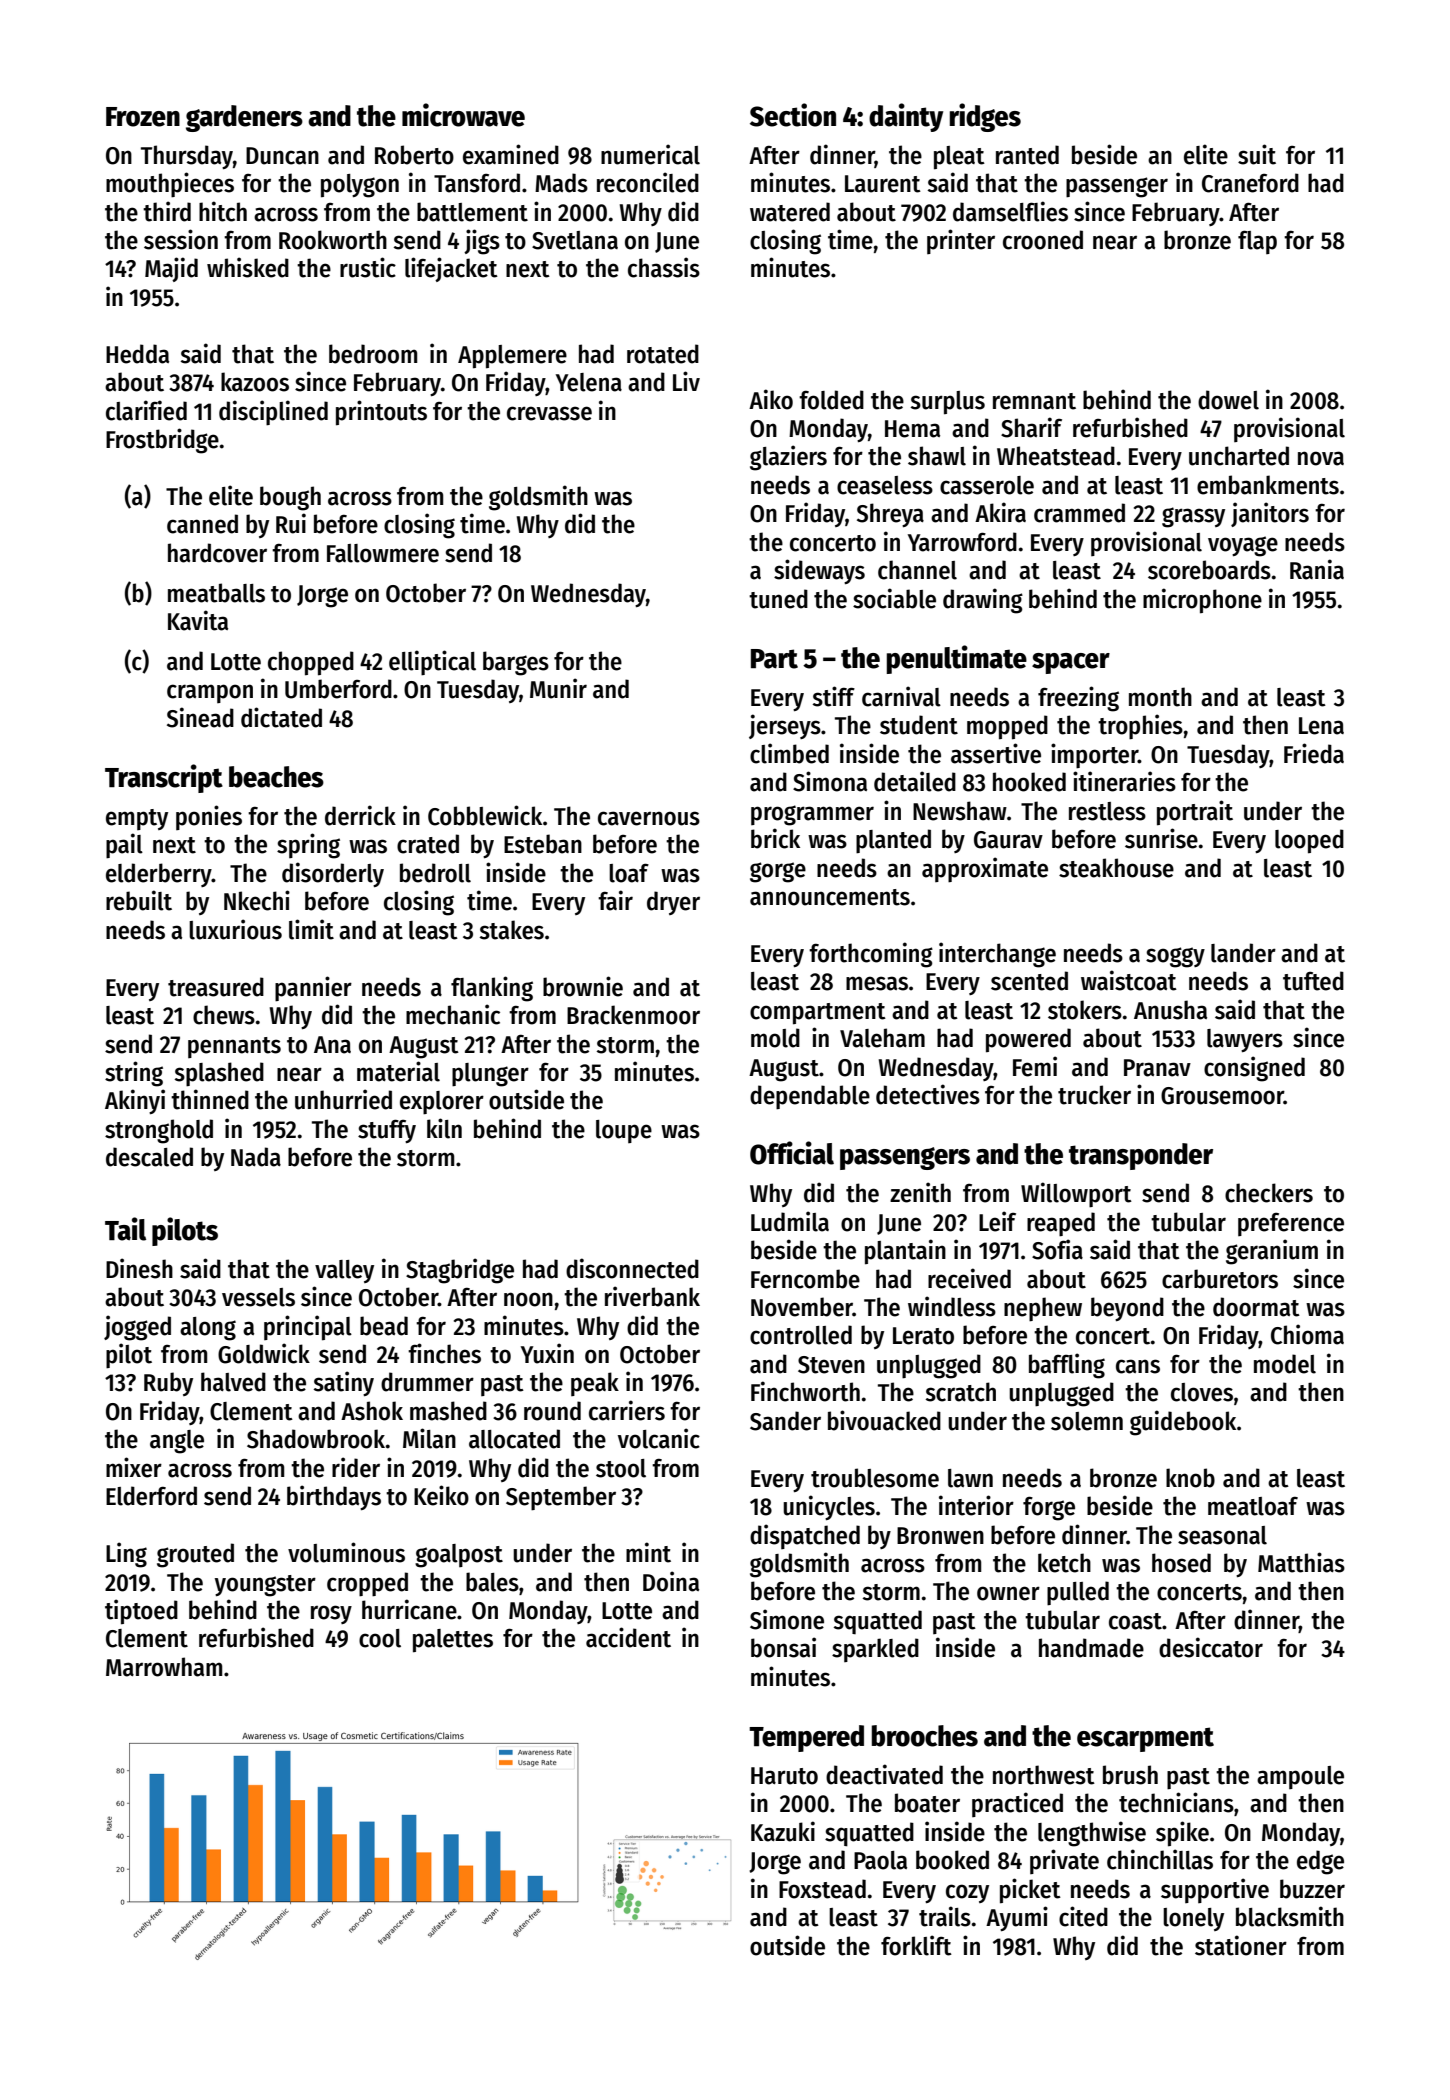 This screenshot has height=2100, width=1450. What do you see at coordinates (771, 399) in the screenshot?
I see `Aiko` at bounding box center [771, 399].
